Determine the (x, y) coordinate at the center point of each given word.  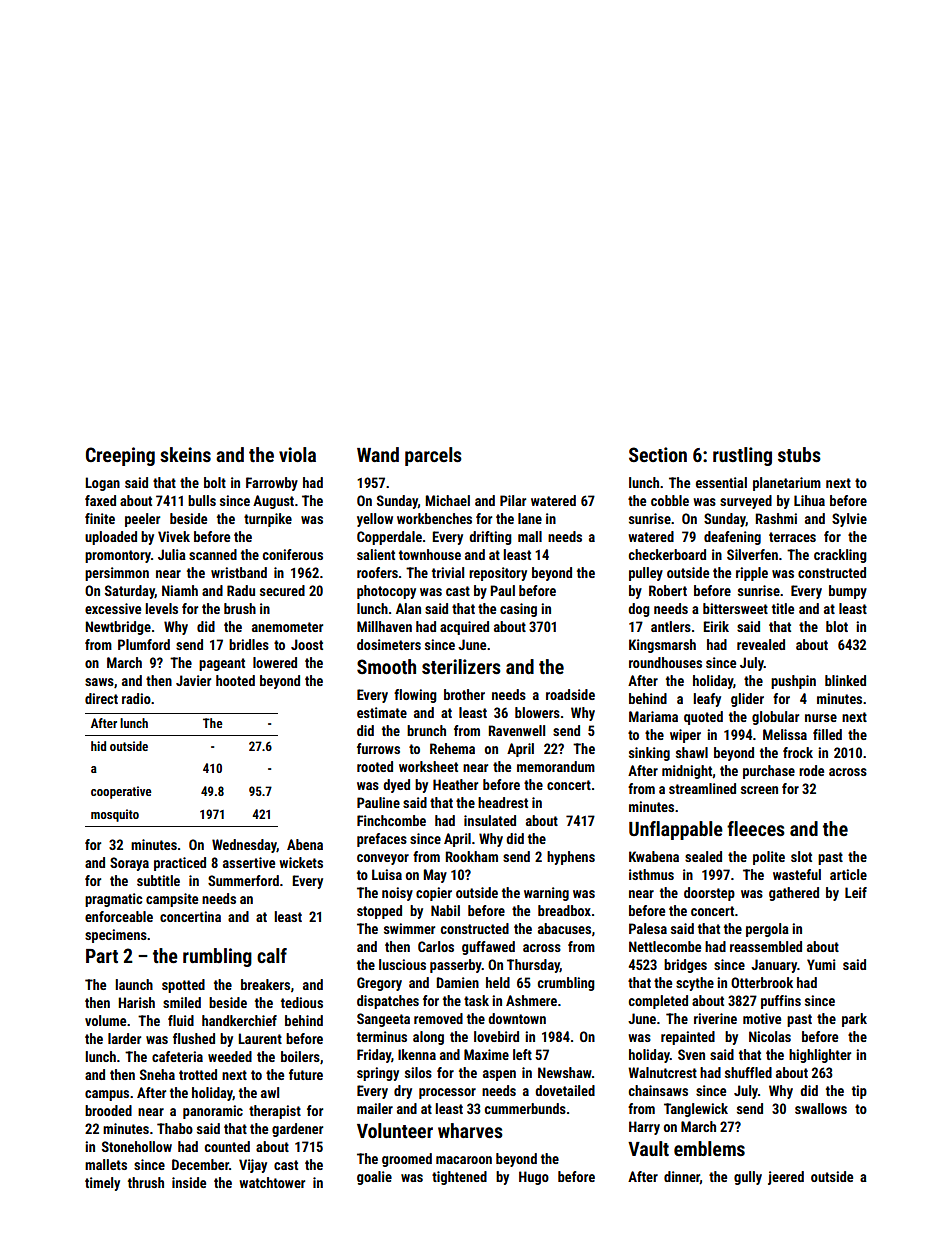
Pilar (513, 500)
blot (837, 626)
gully (748, 1178)
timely (102, 1184)
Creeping (120, 456)
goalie (374, 1178)
